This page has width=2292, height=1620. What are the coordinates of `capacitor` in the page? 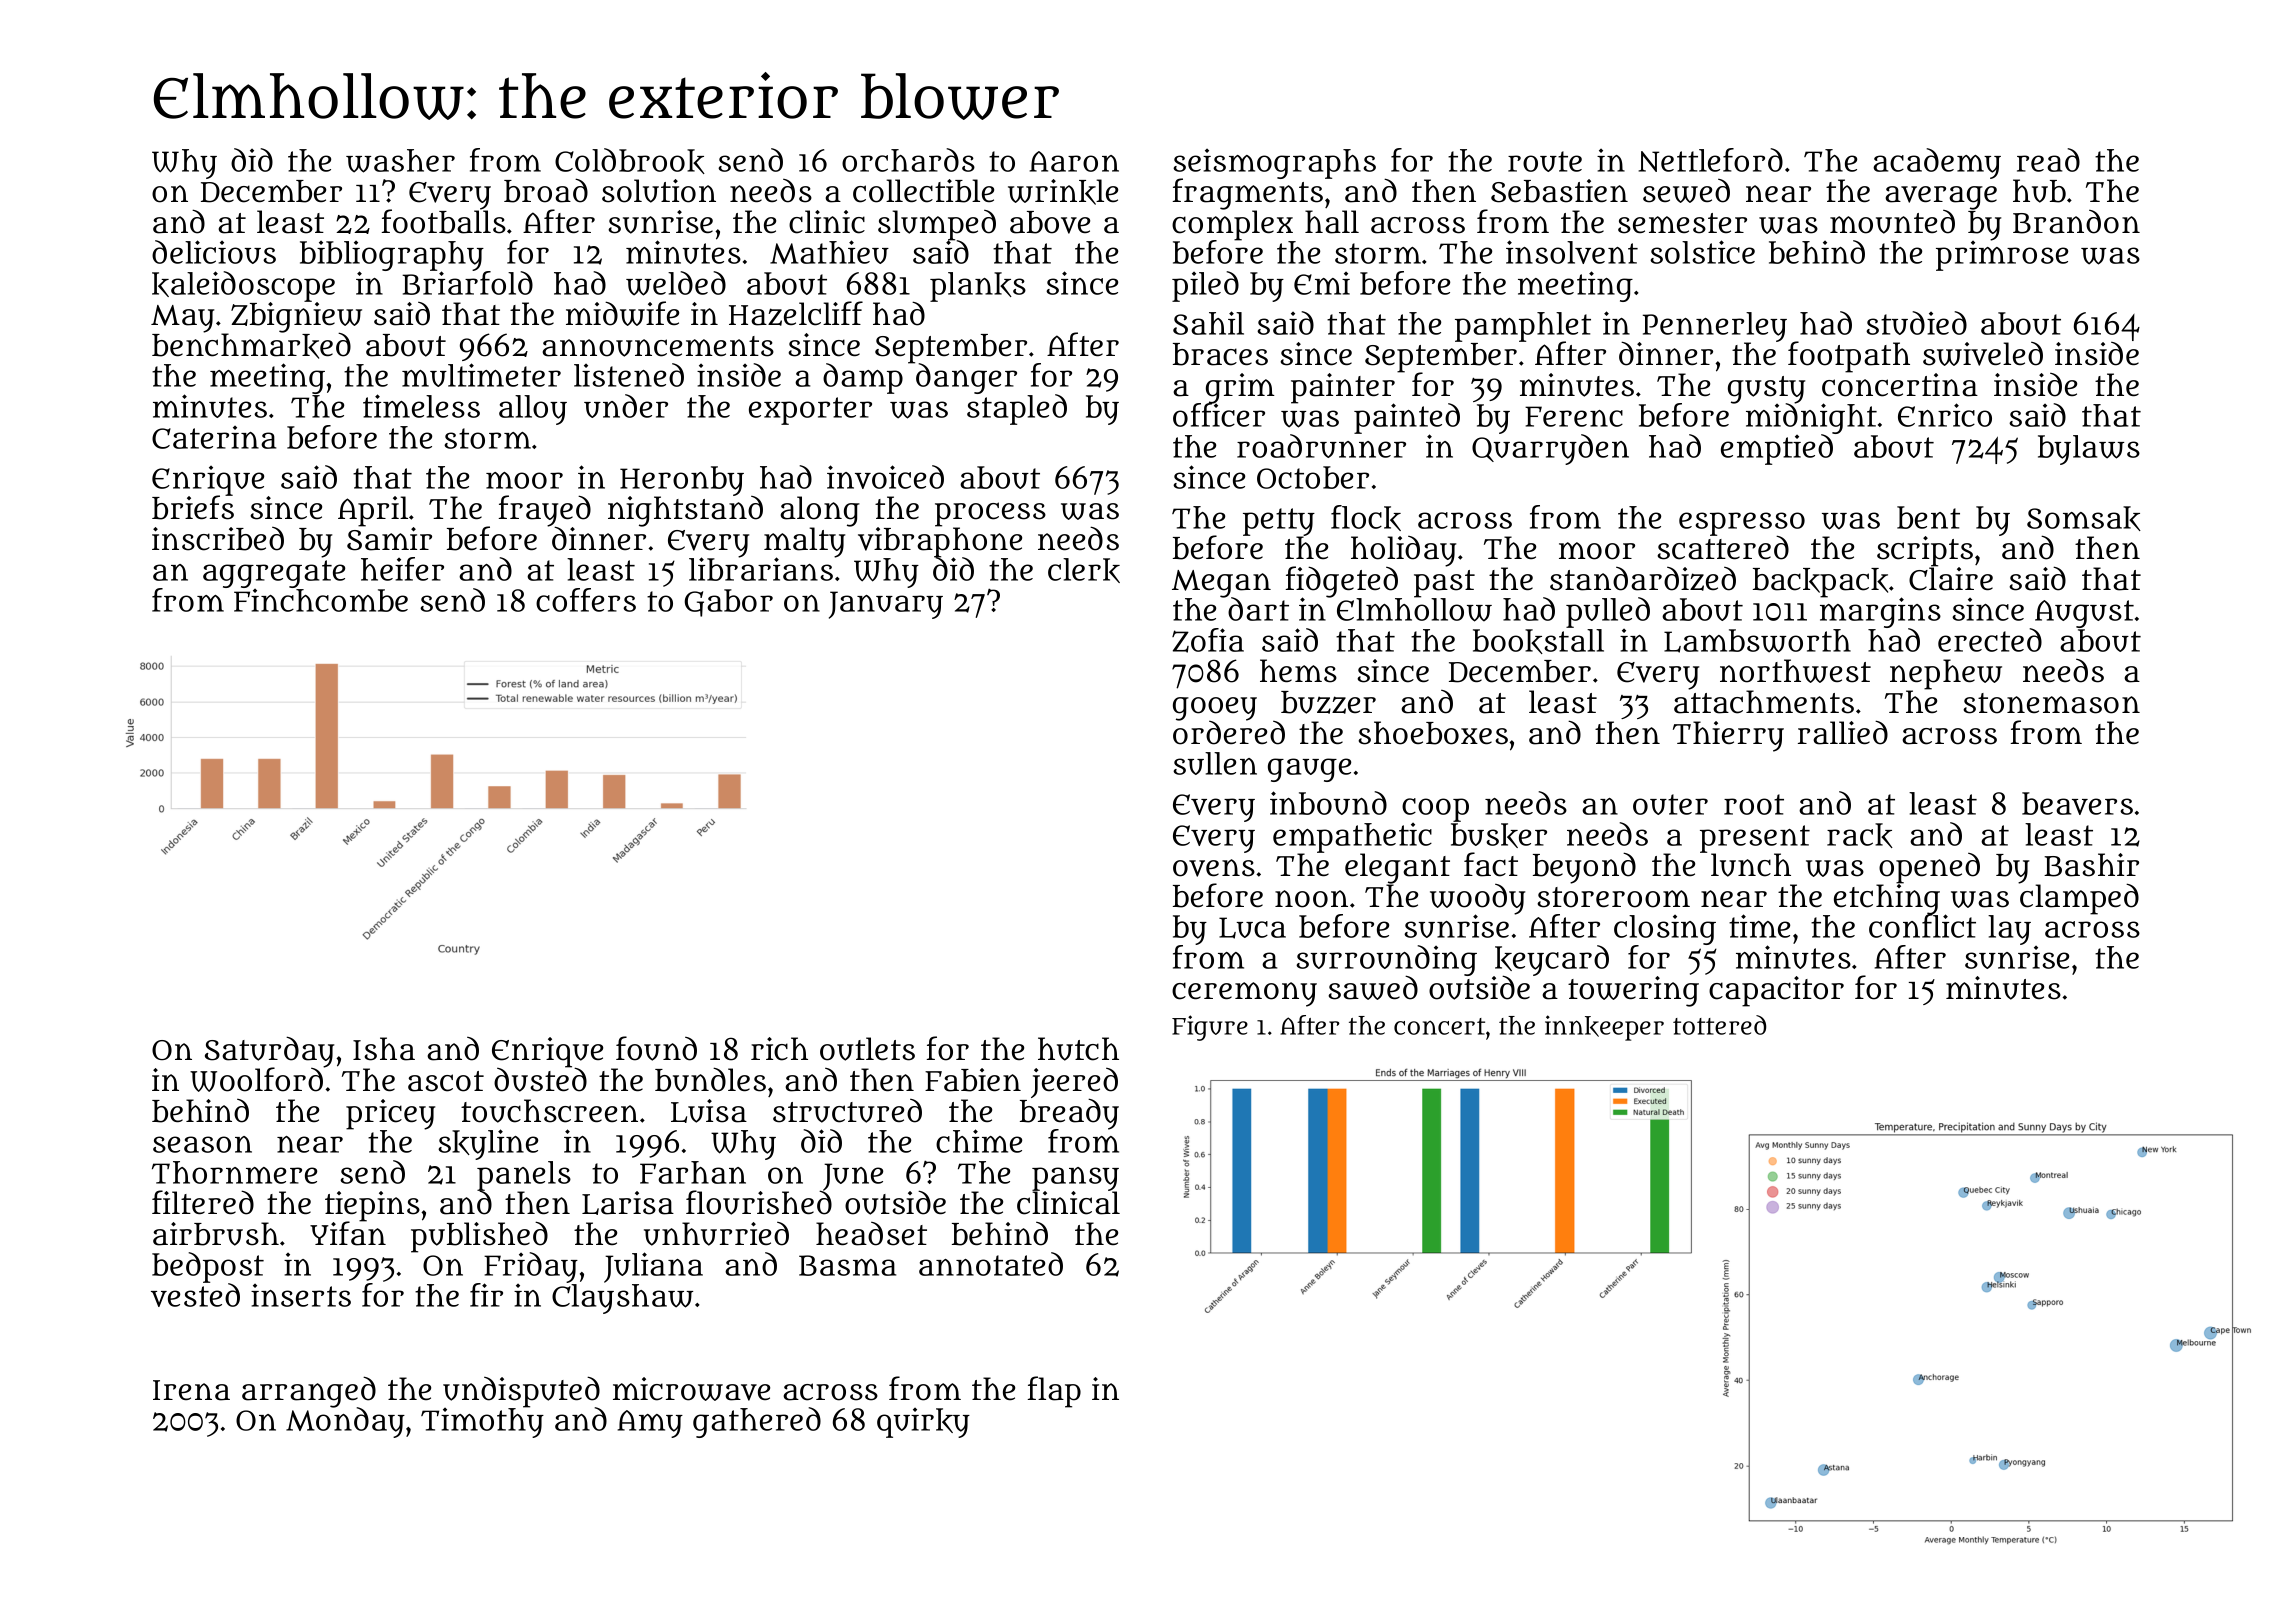 It's located at (1776, 991).
